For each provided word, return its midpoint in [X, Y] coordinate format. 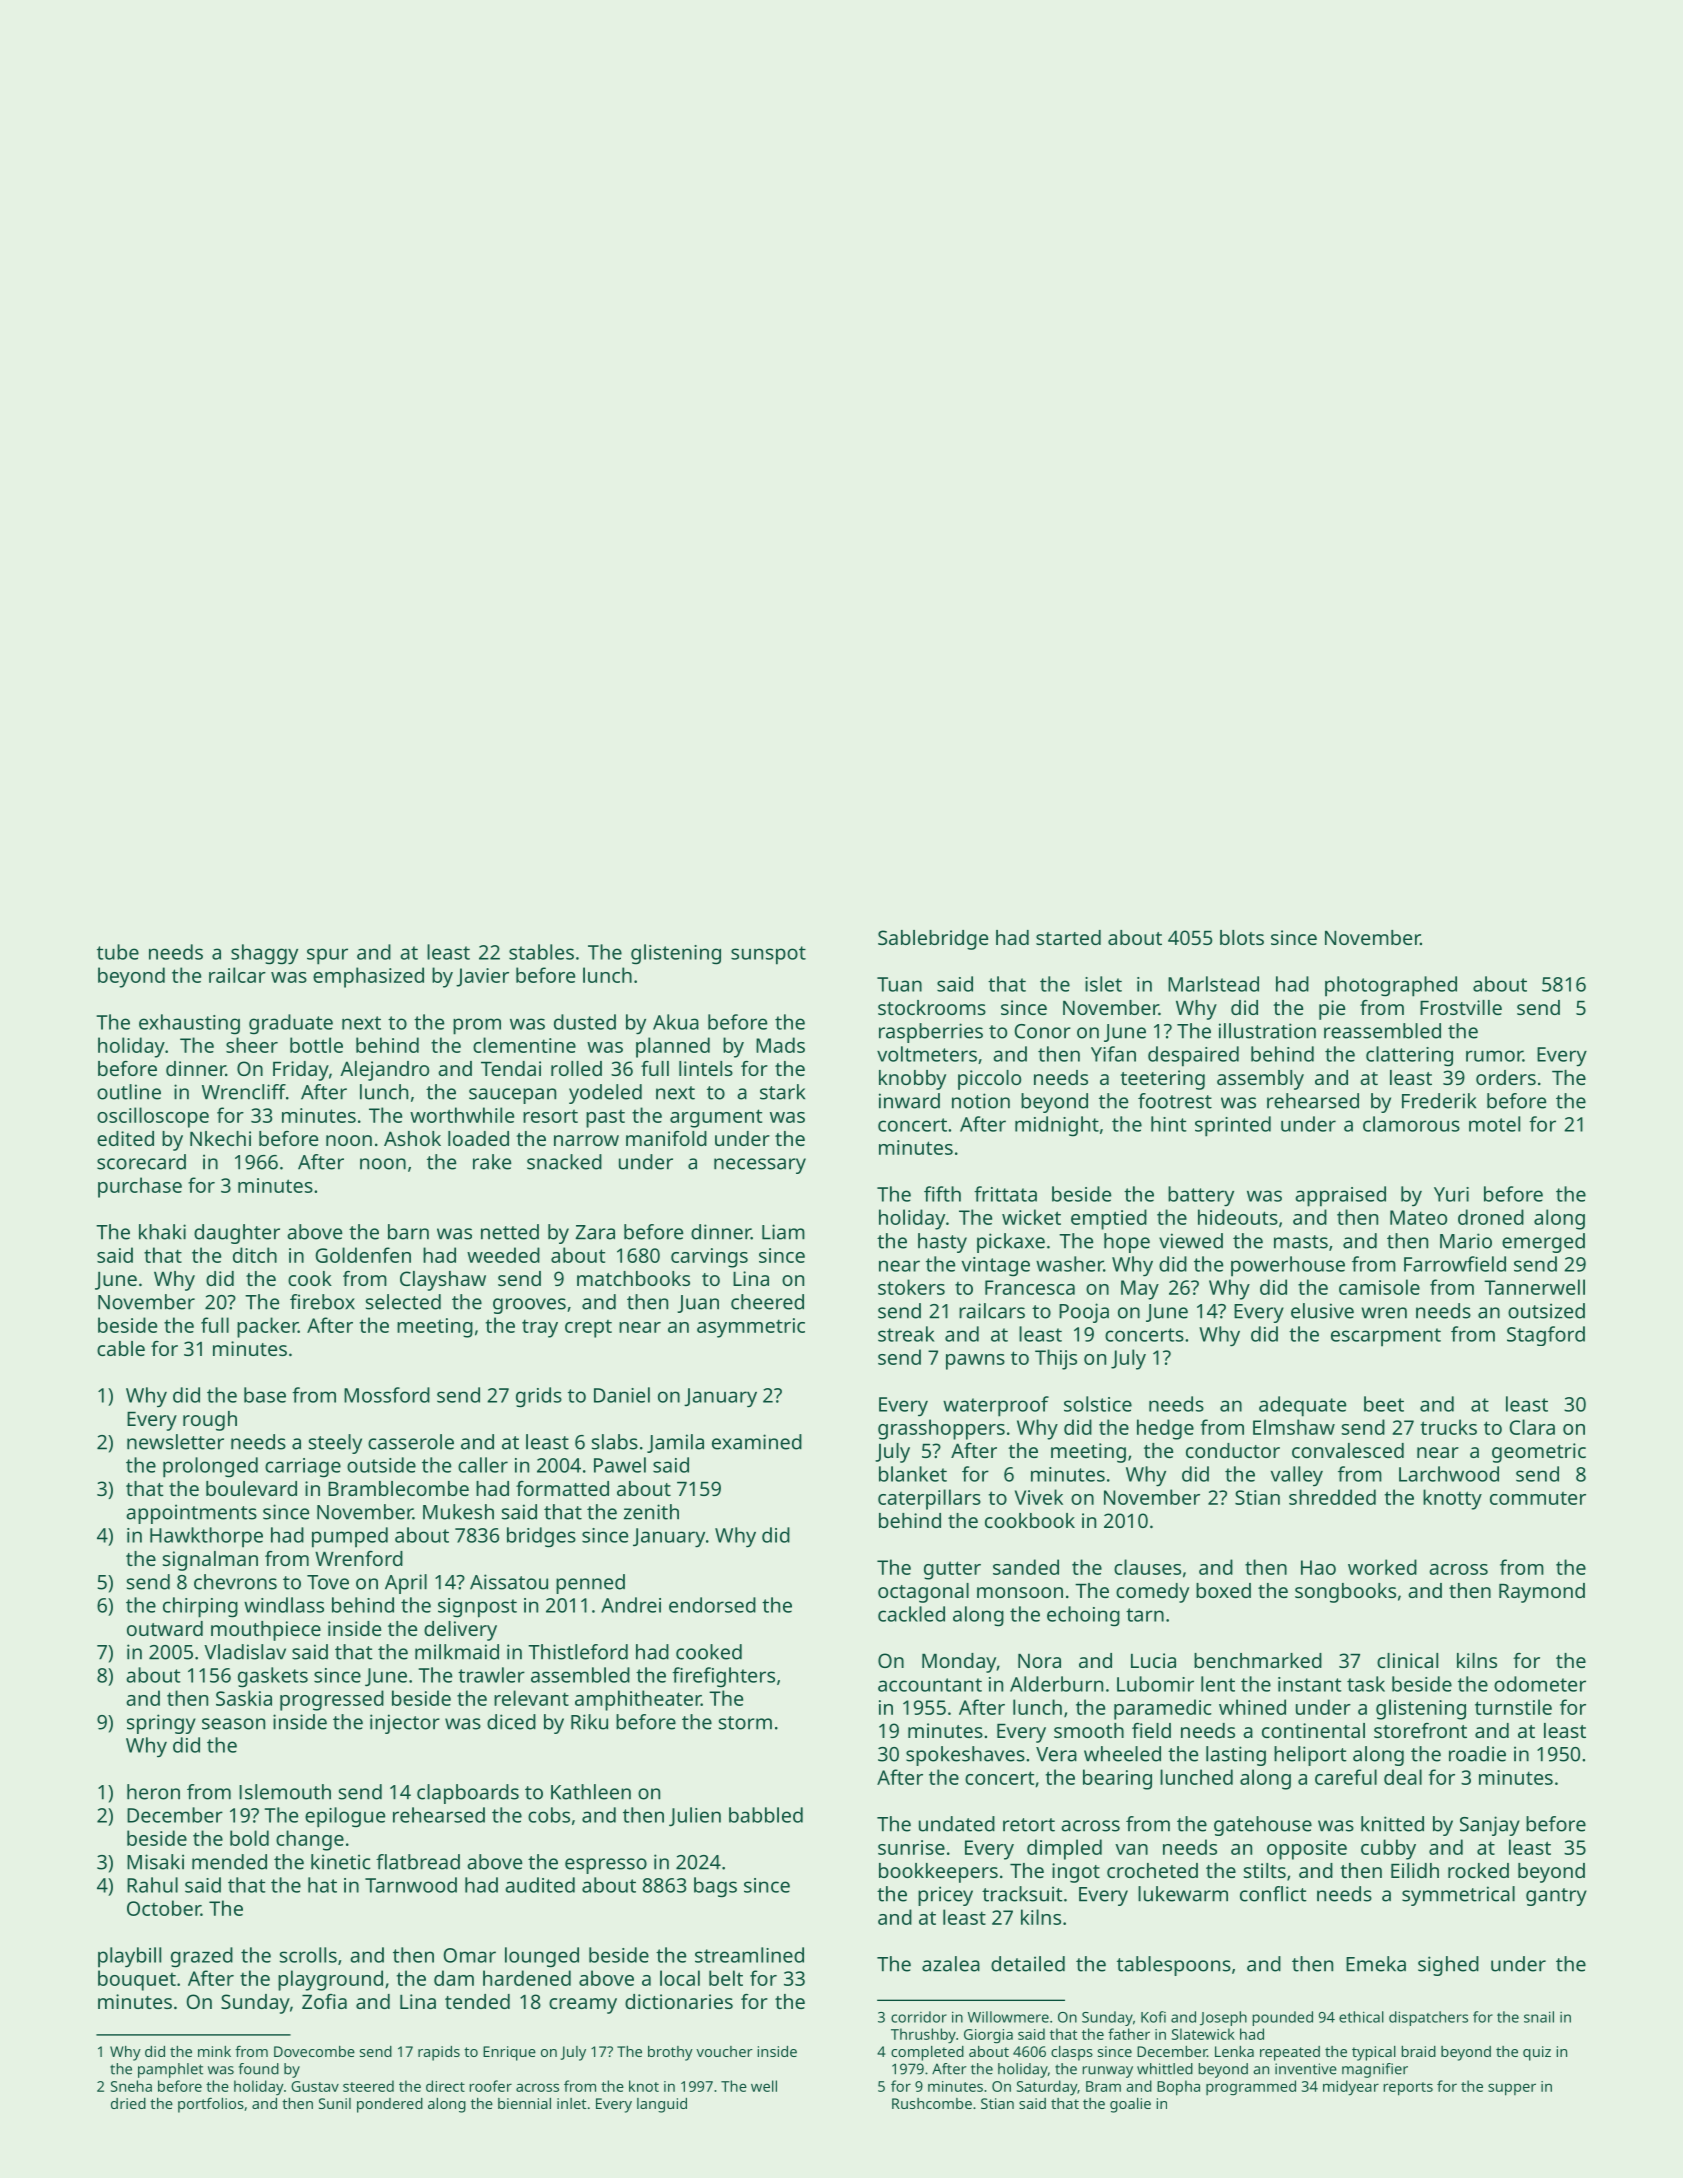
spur [327, 956]
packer [267, 1327]
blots [1242, 937]
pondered [390, 2105]
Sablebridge [933, 940]
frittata [1005, 1194]
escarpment [1386, 1337]
